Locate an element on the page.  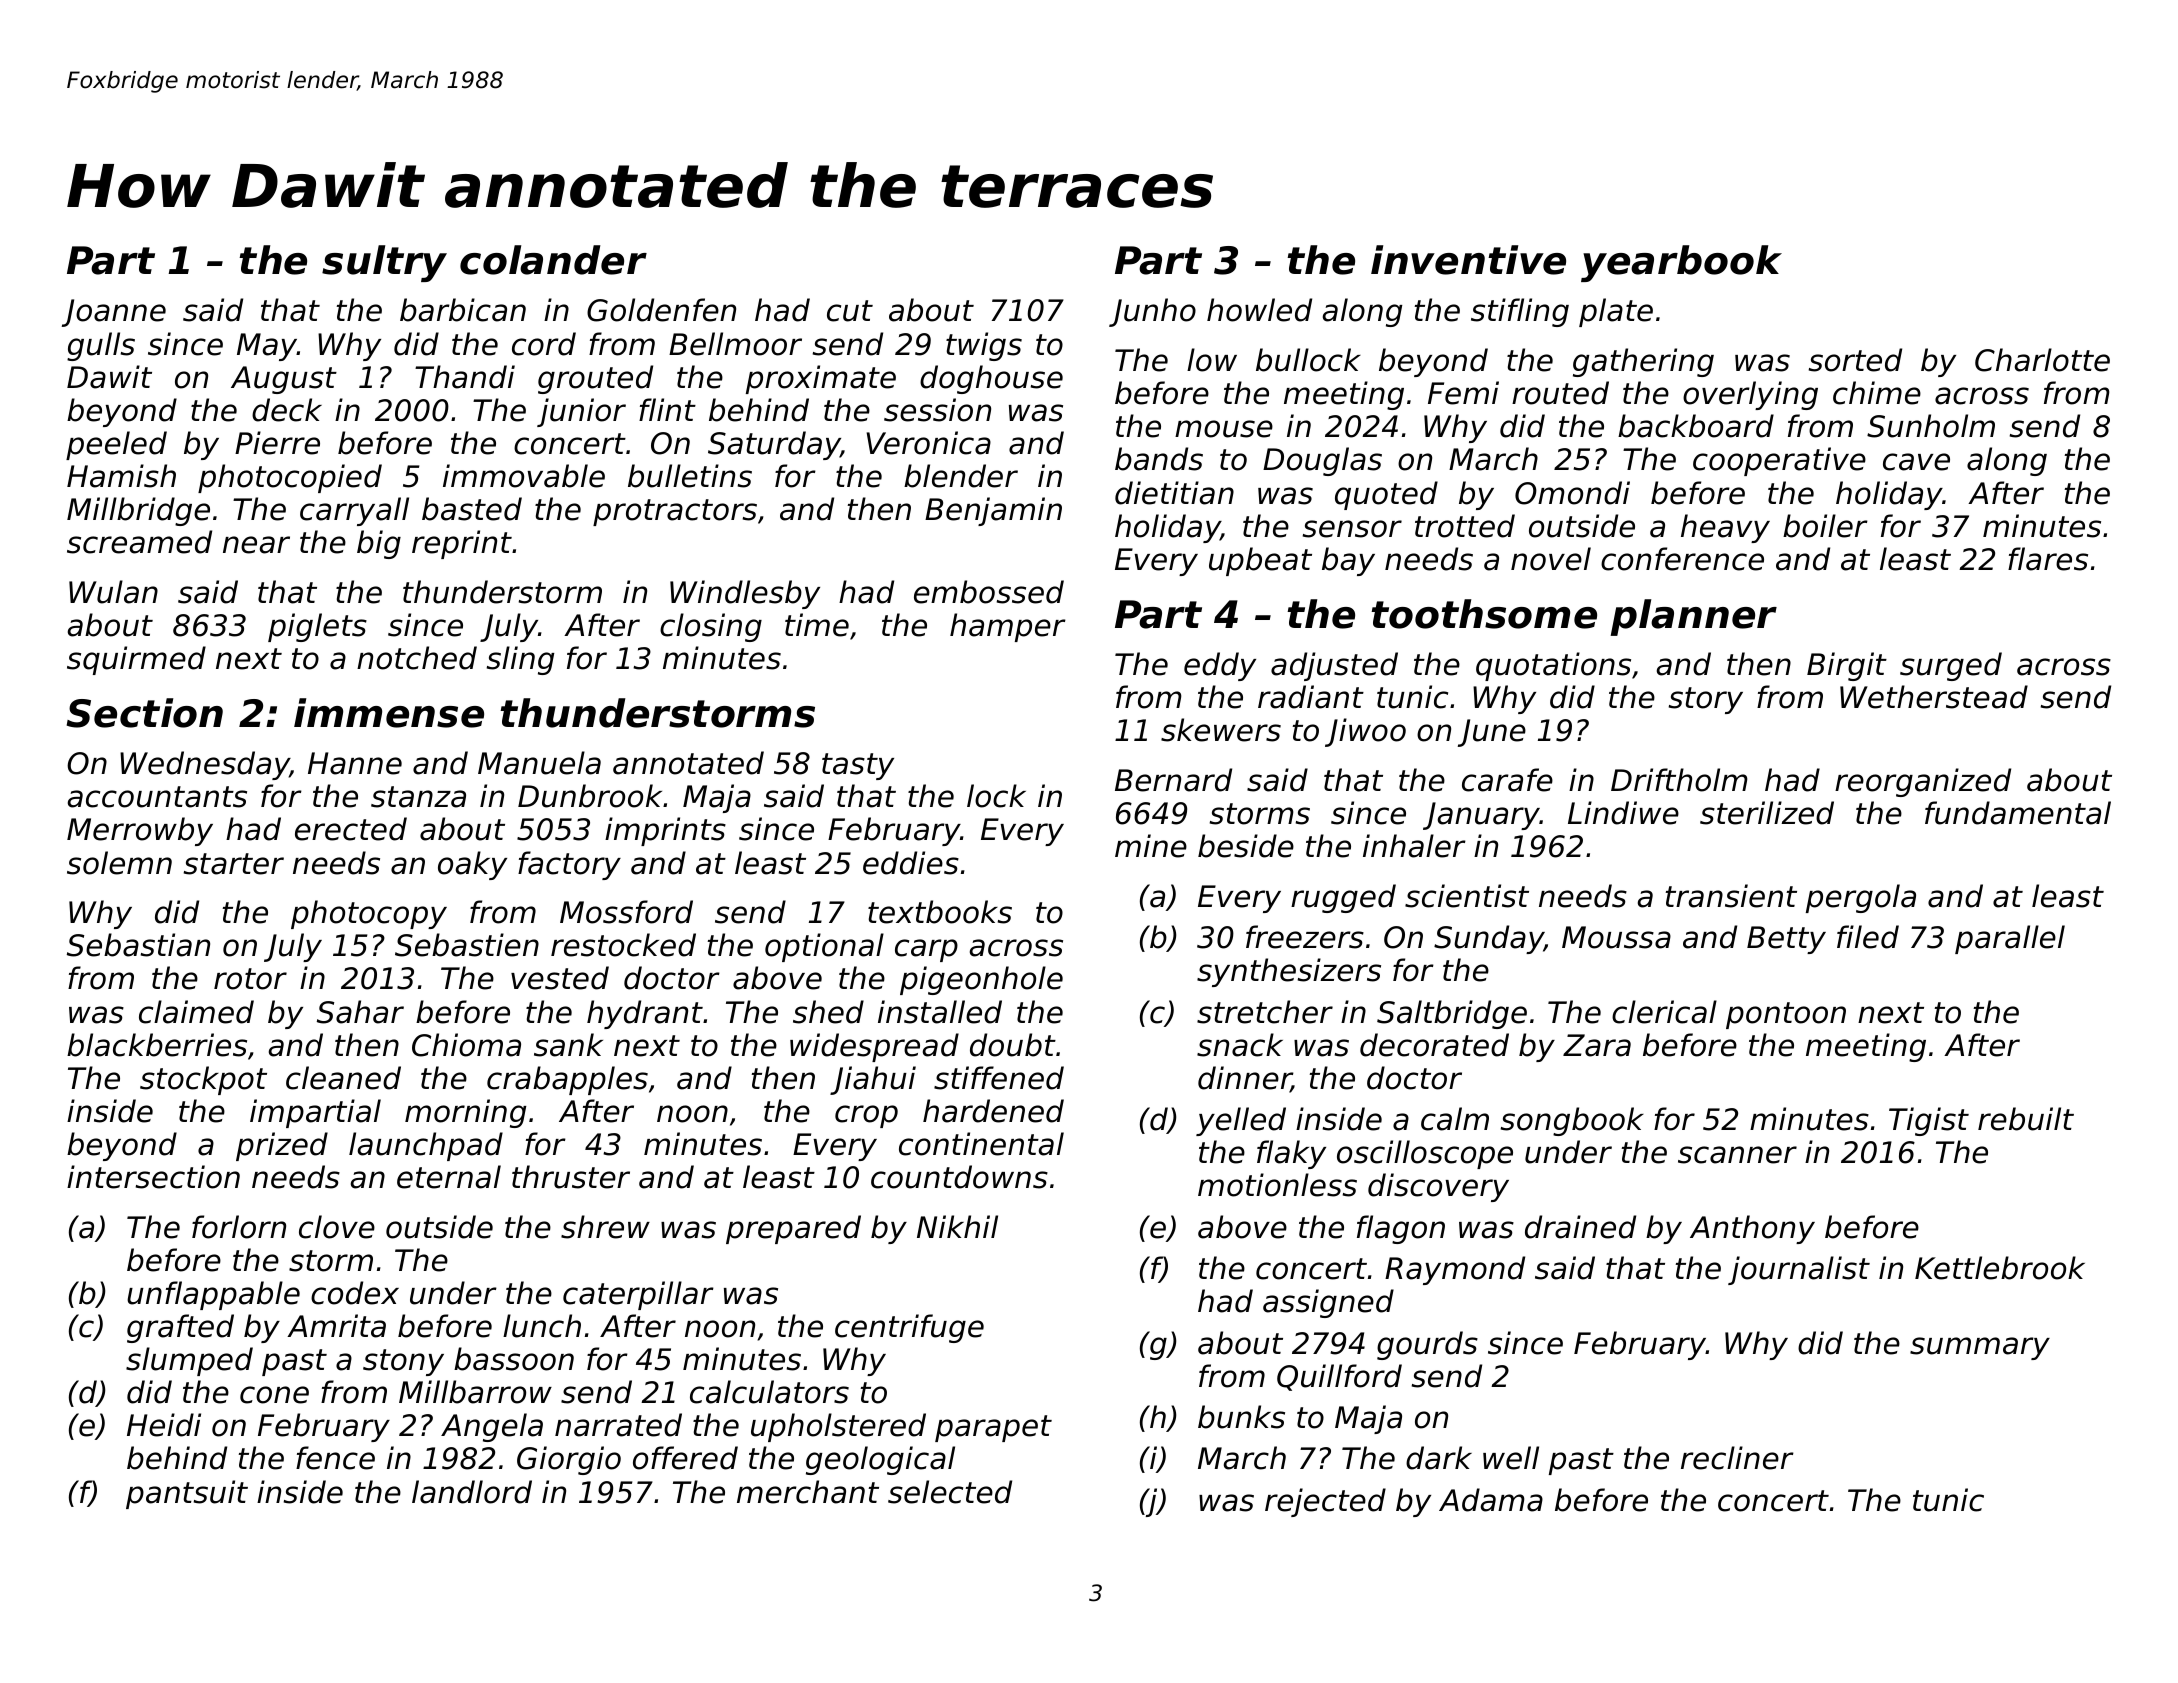
codex is located at coordinates (355, 1293).
